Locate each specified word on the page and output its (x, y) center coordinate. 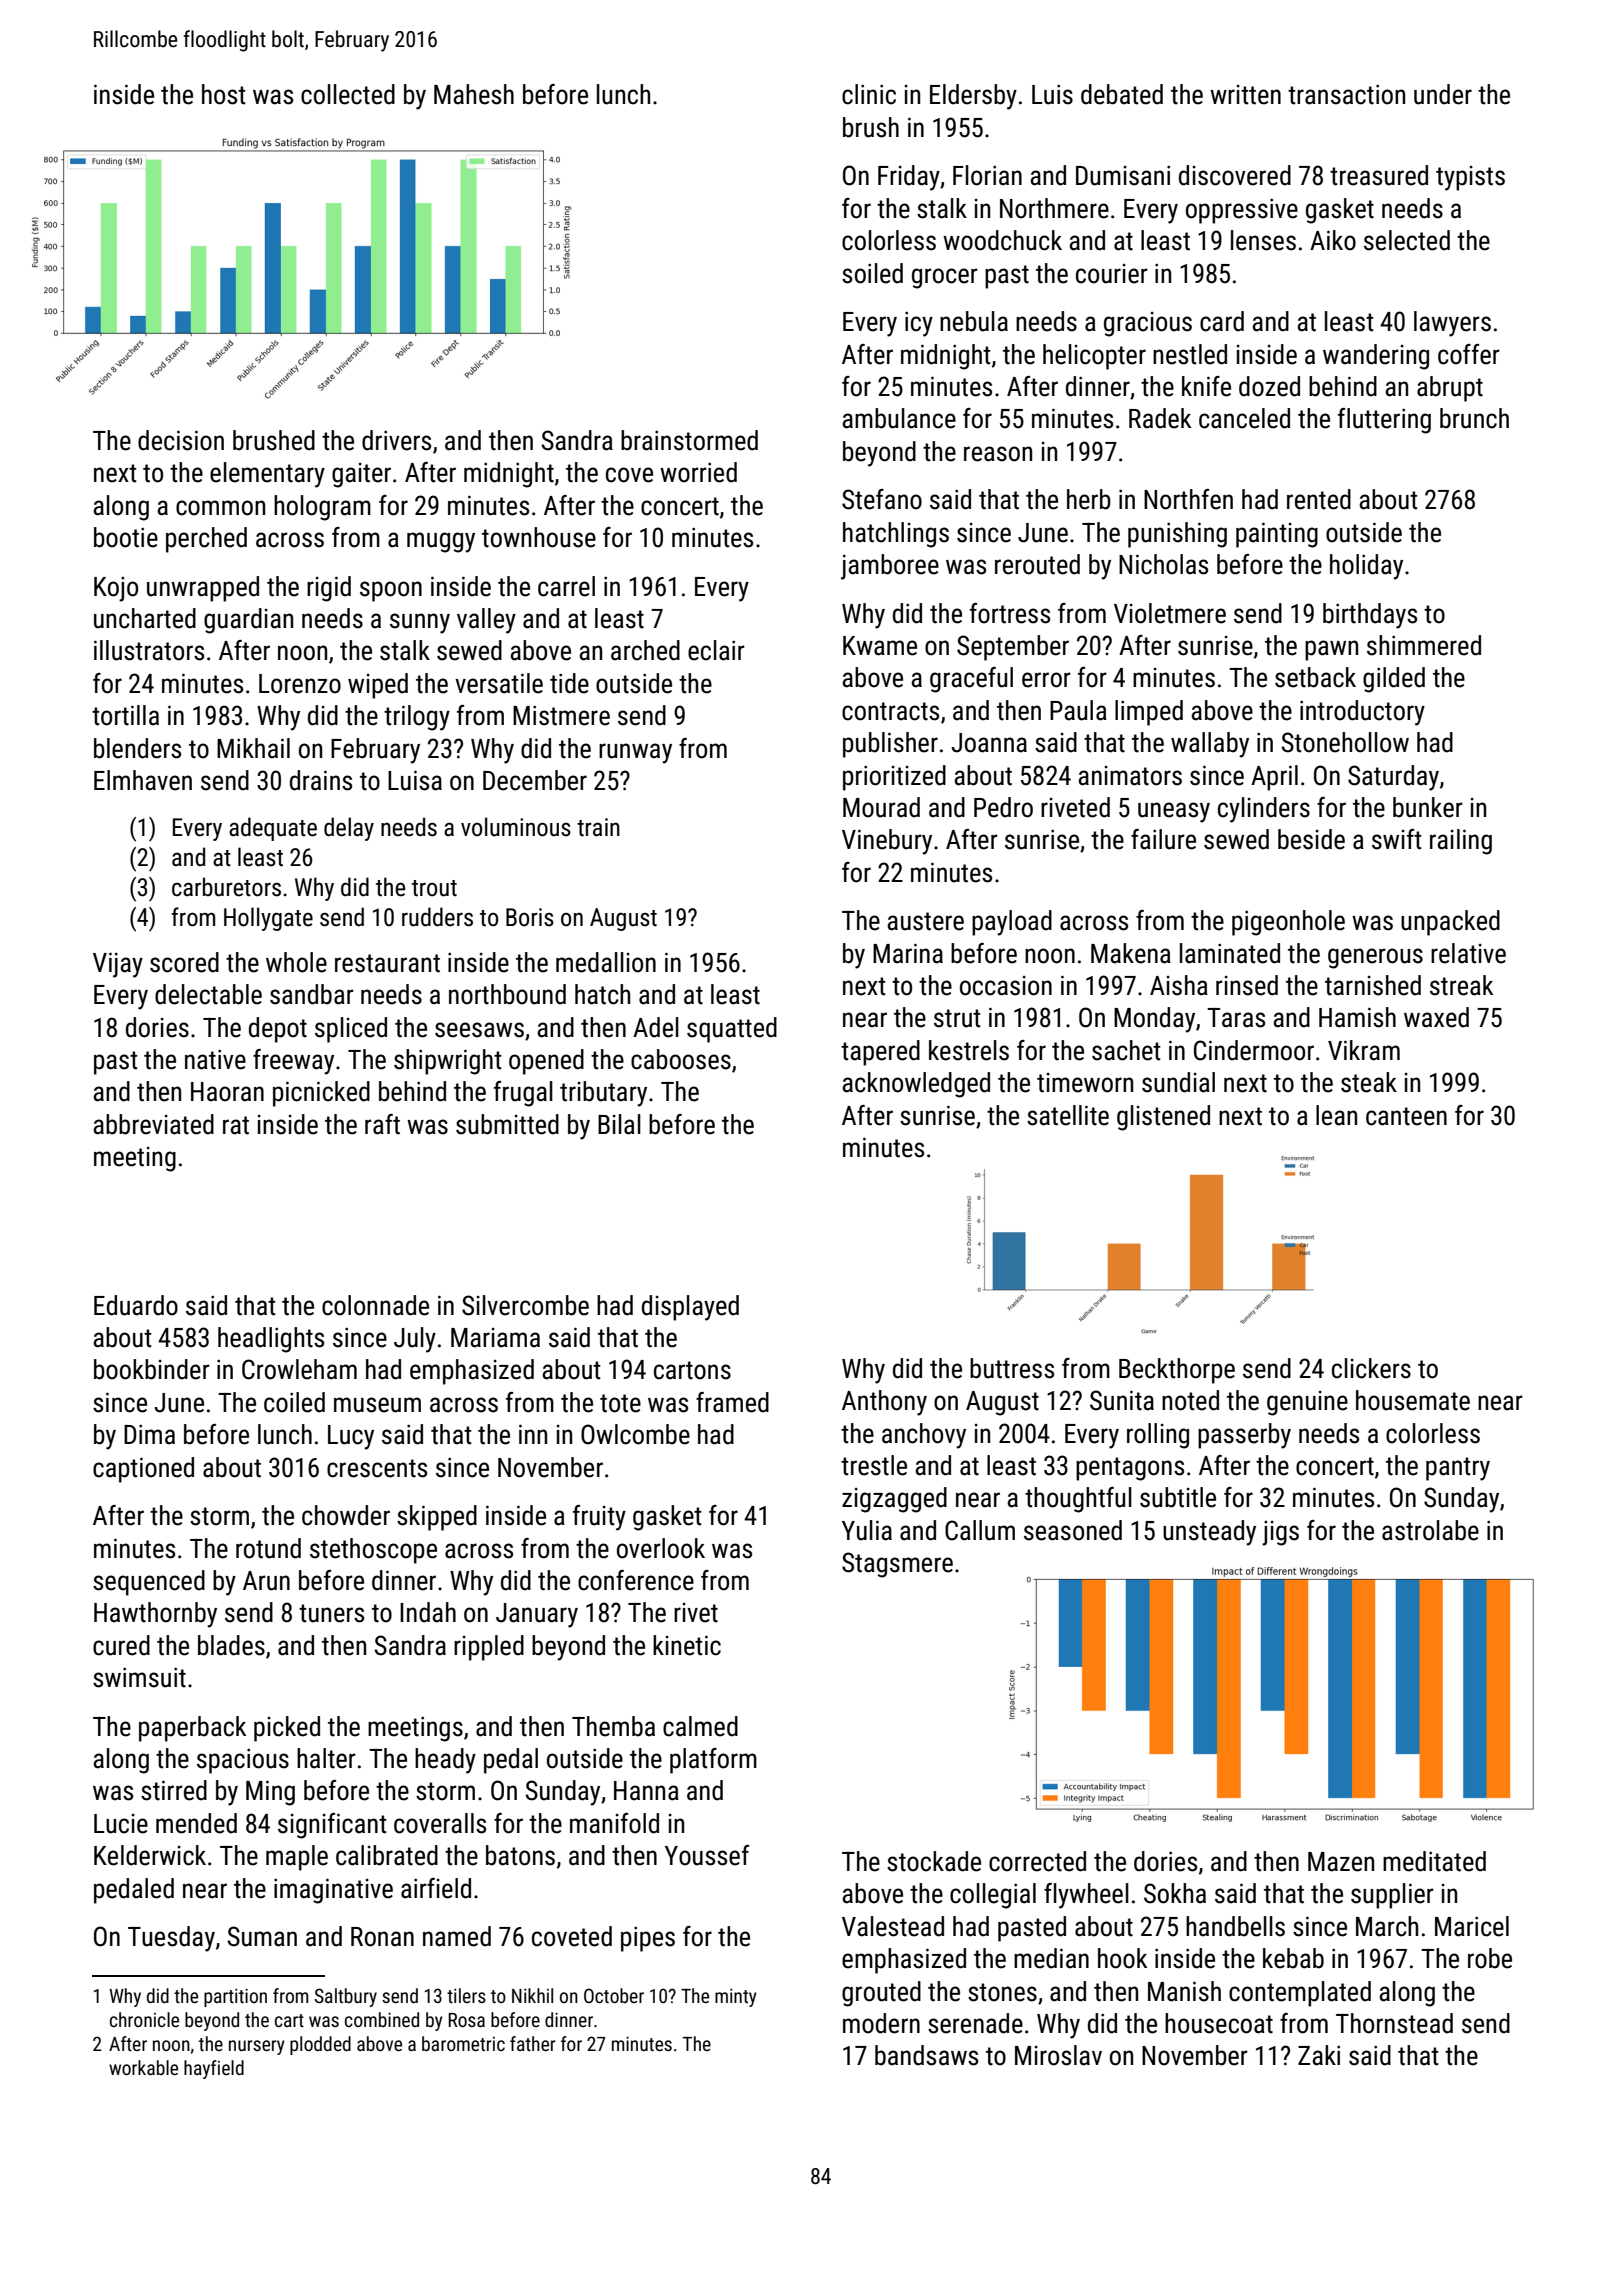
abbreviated (153, 1124)
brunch (1474, 418)
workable (143, 2067)
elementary (267, 475)
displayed (690, 1308)
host (224, 94)
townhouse (539, 537)
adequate (273, 829)
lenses (1263, 240)
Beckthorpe (1177, 1371)
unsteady (1209, 1533)
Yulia (867, 1530)
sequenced (149, 1583)
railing (1461, 842)
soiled (872, 273)
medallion (606, 962)
